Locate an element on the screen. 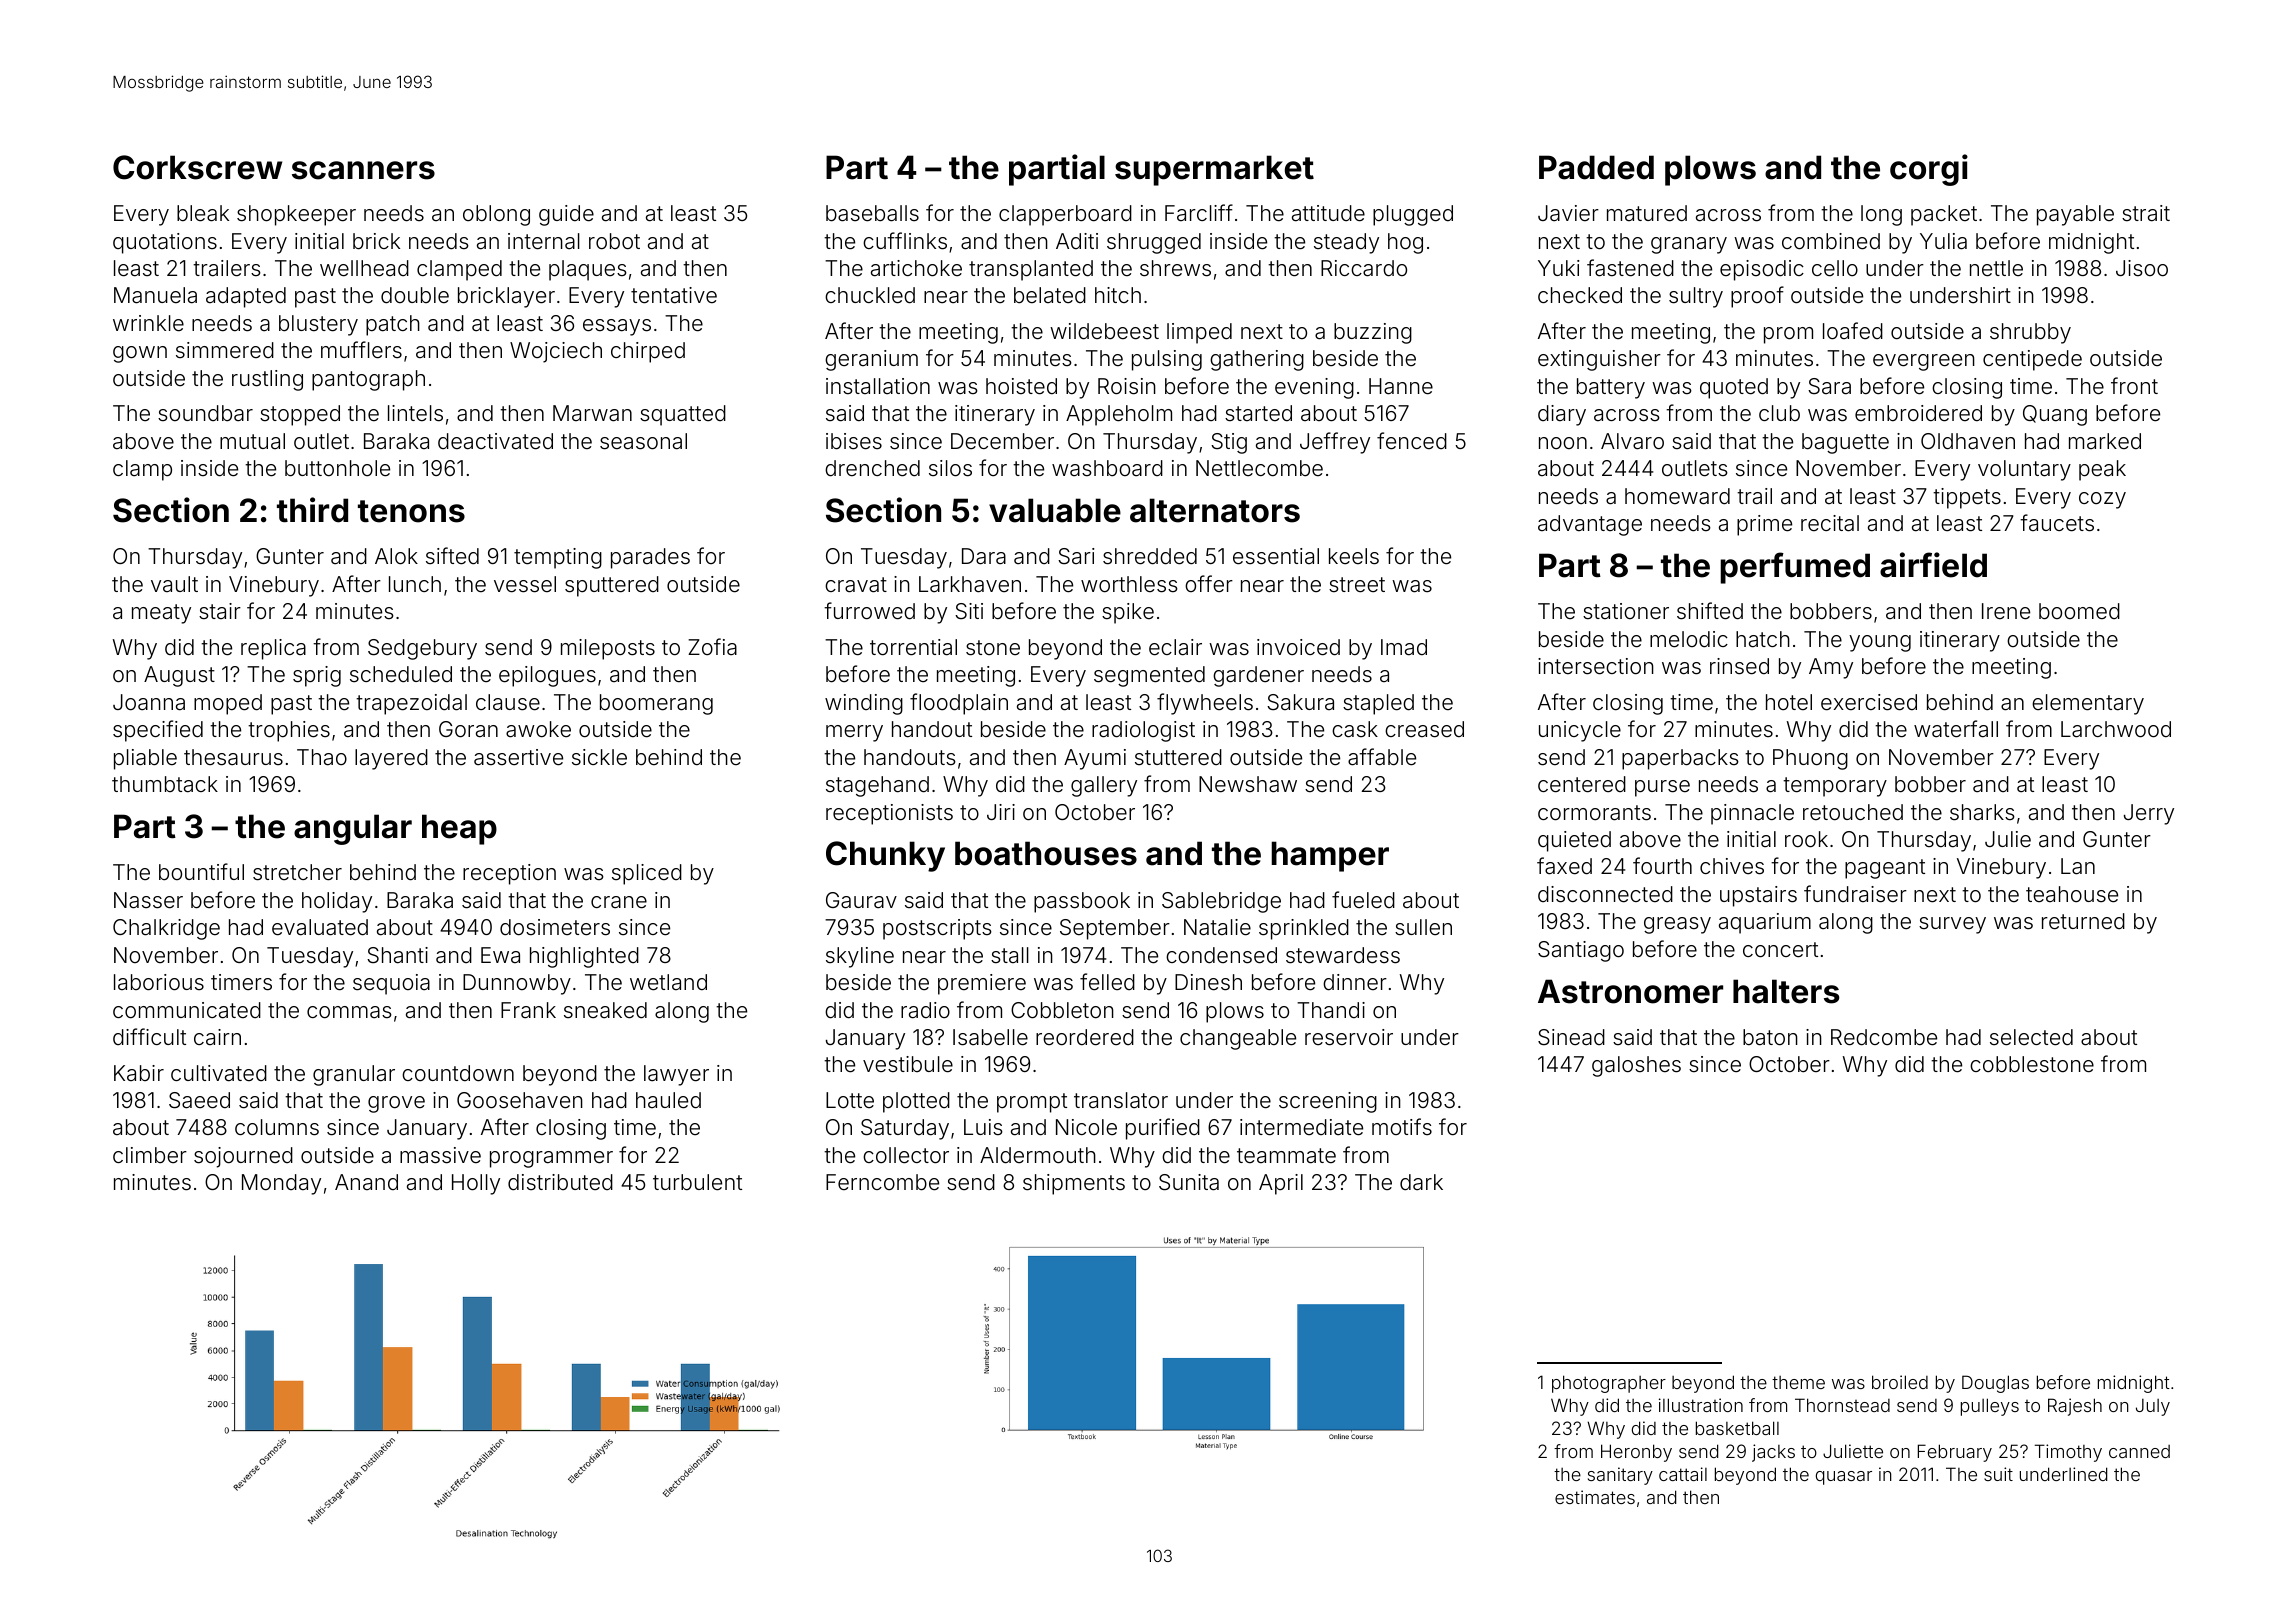  Redcombe is located at coordinates (1884, 1037).
